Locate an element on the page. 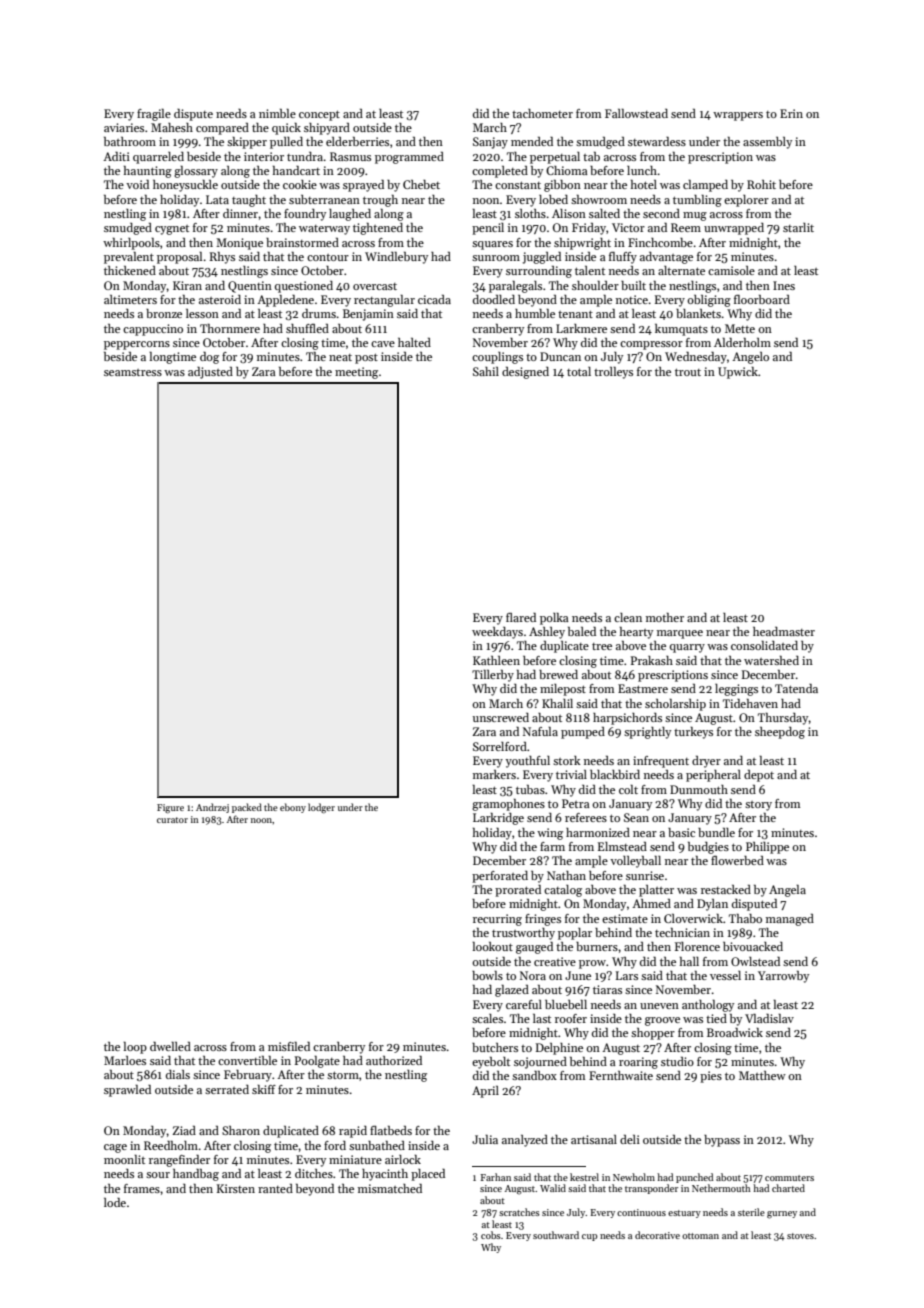  Fallowstead is located at coordinates (636, 113).
